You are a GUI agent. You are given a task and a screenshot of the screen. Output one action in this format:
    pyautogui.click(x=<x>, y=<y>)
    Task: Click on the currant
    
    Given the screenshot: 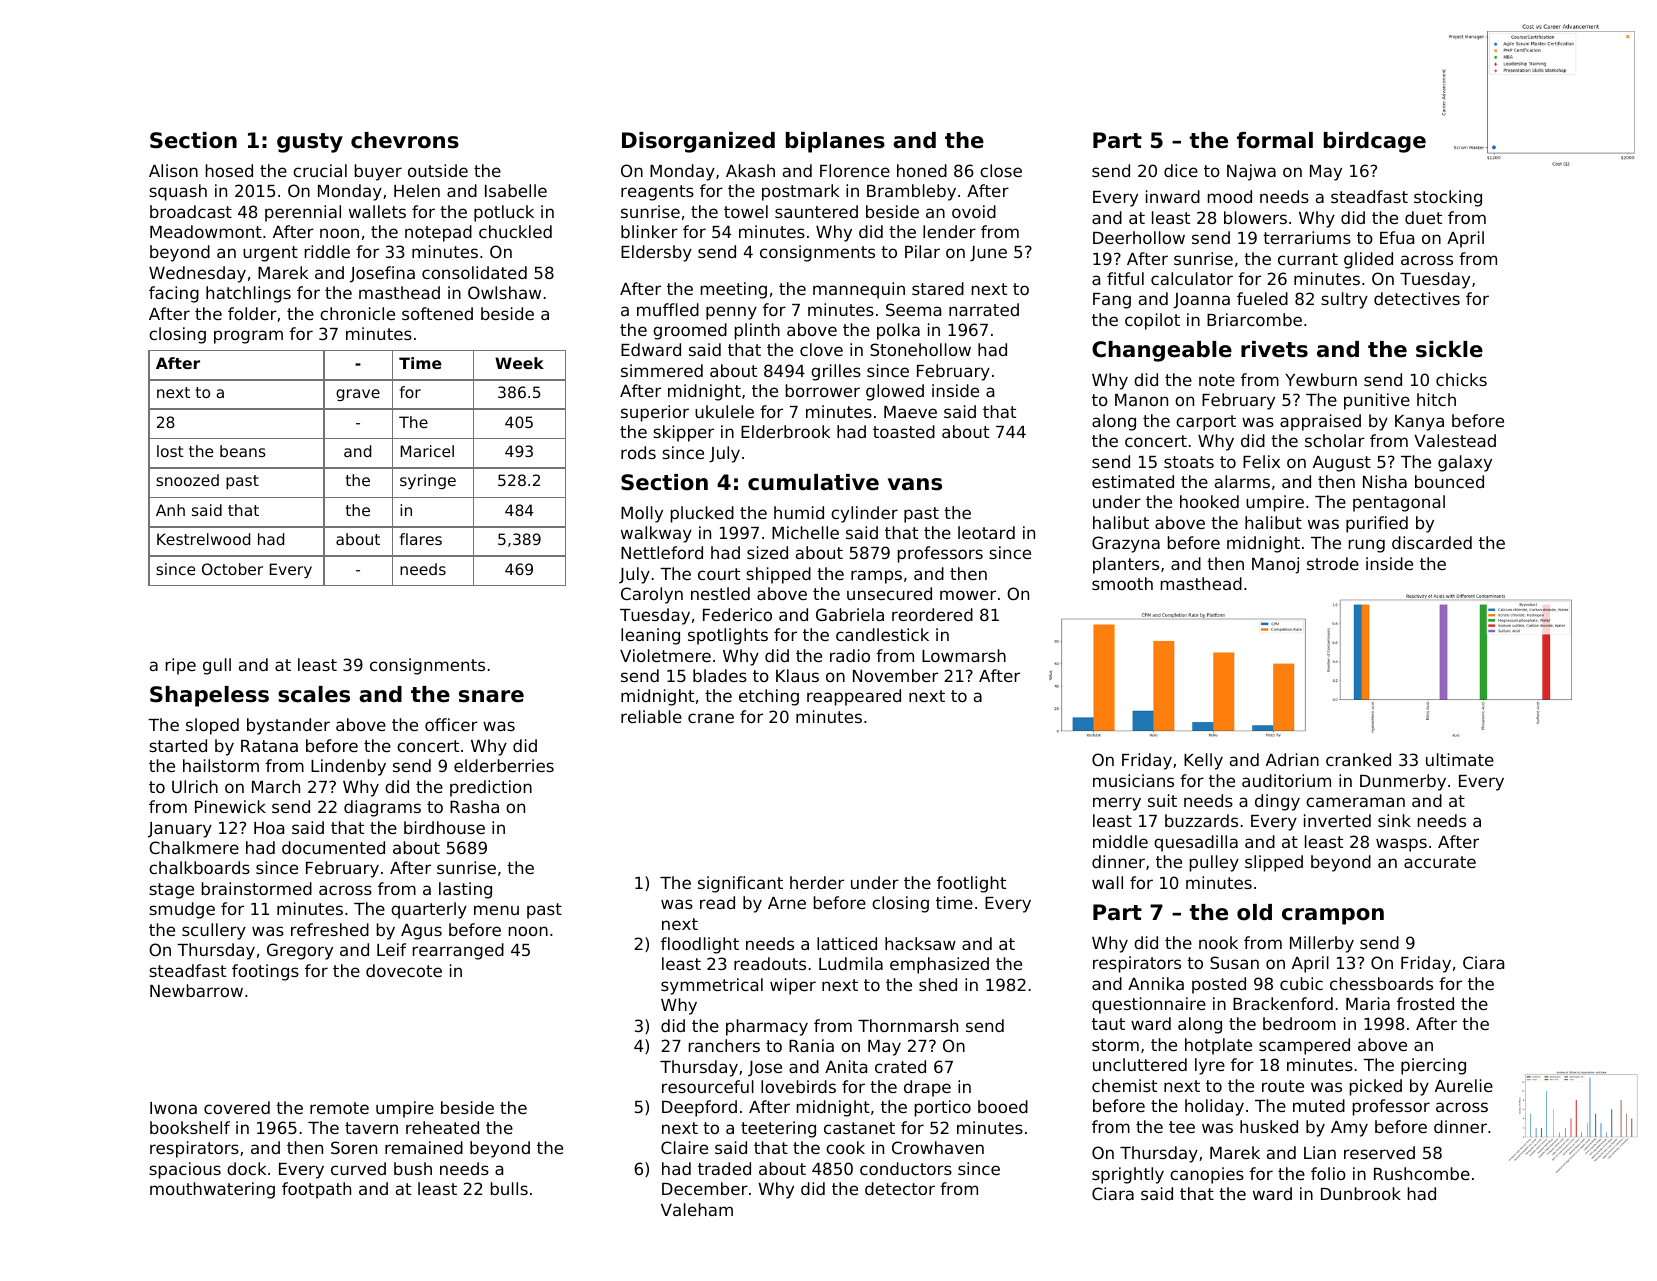 What is the action you would take?
    pyautogui.click(x=1308, y=259)
